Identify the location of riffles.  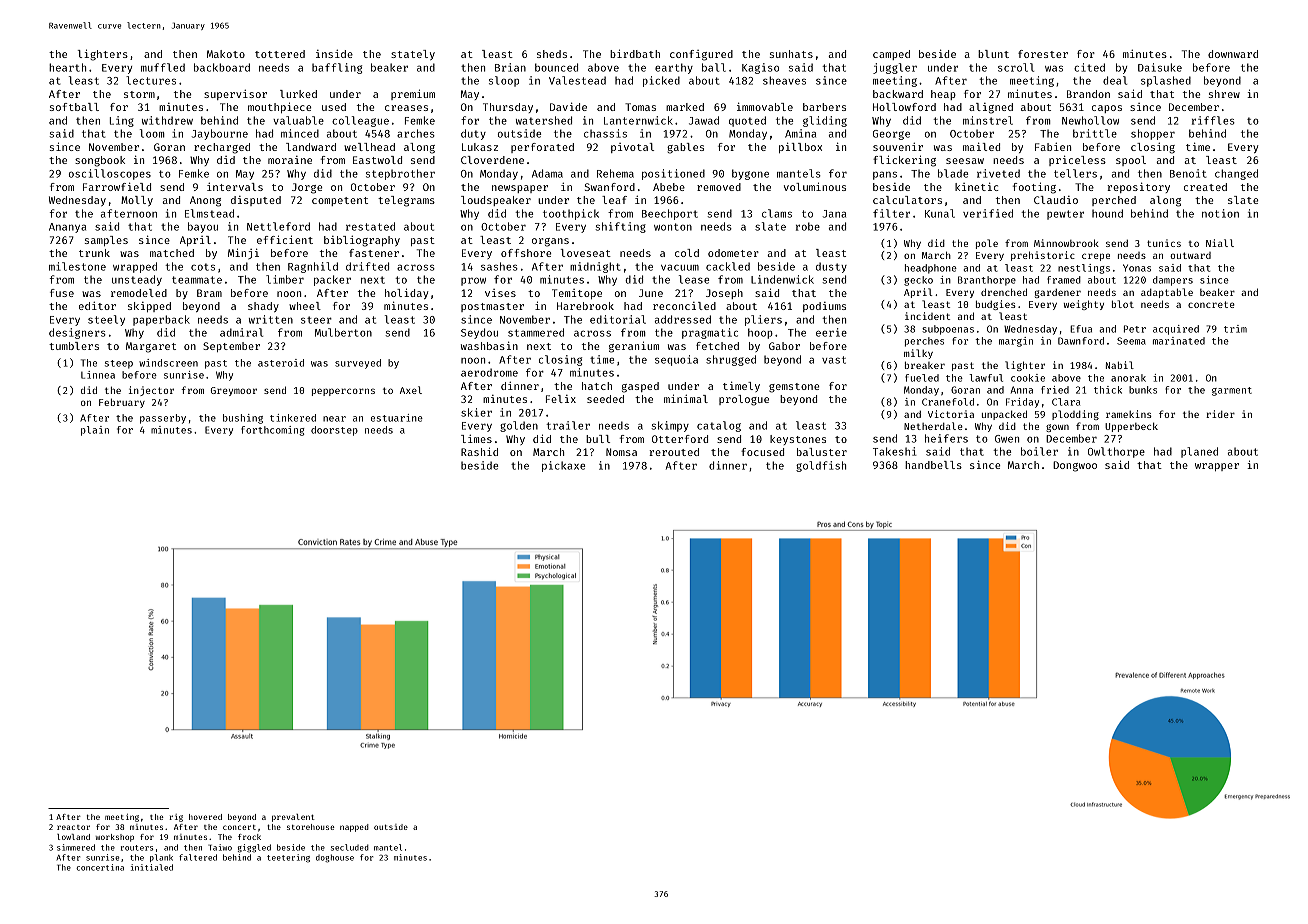
(1213, 120).
